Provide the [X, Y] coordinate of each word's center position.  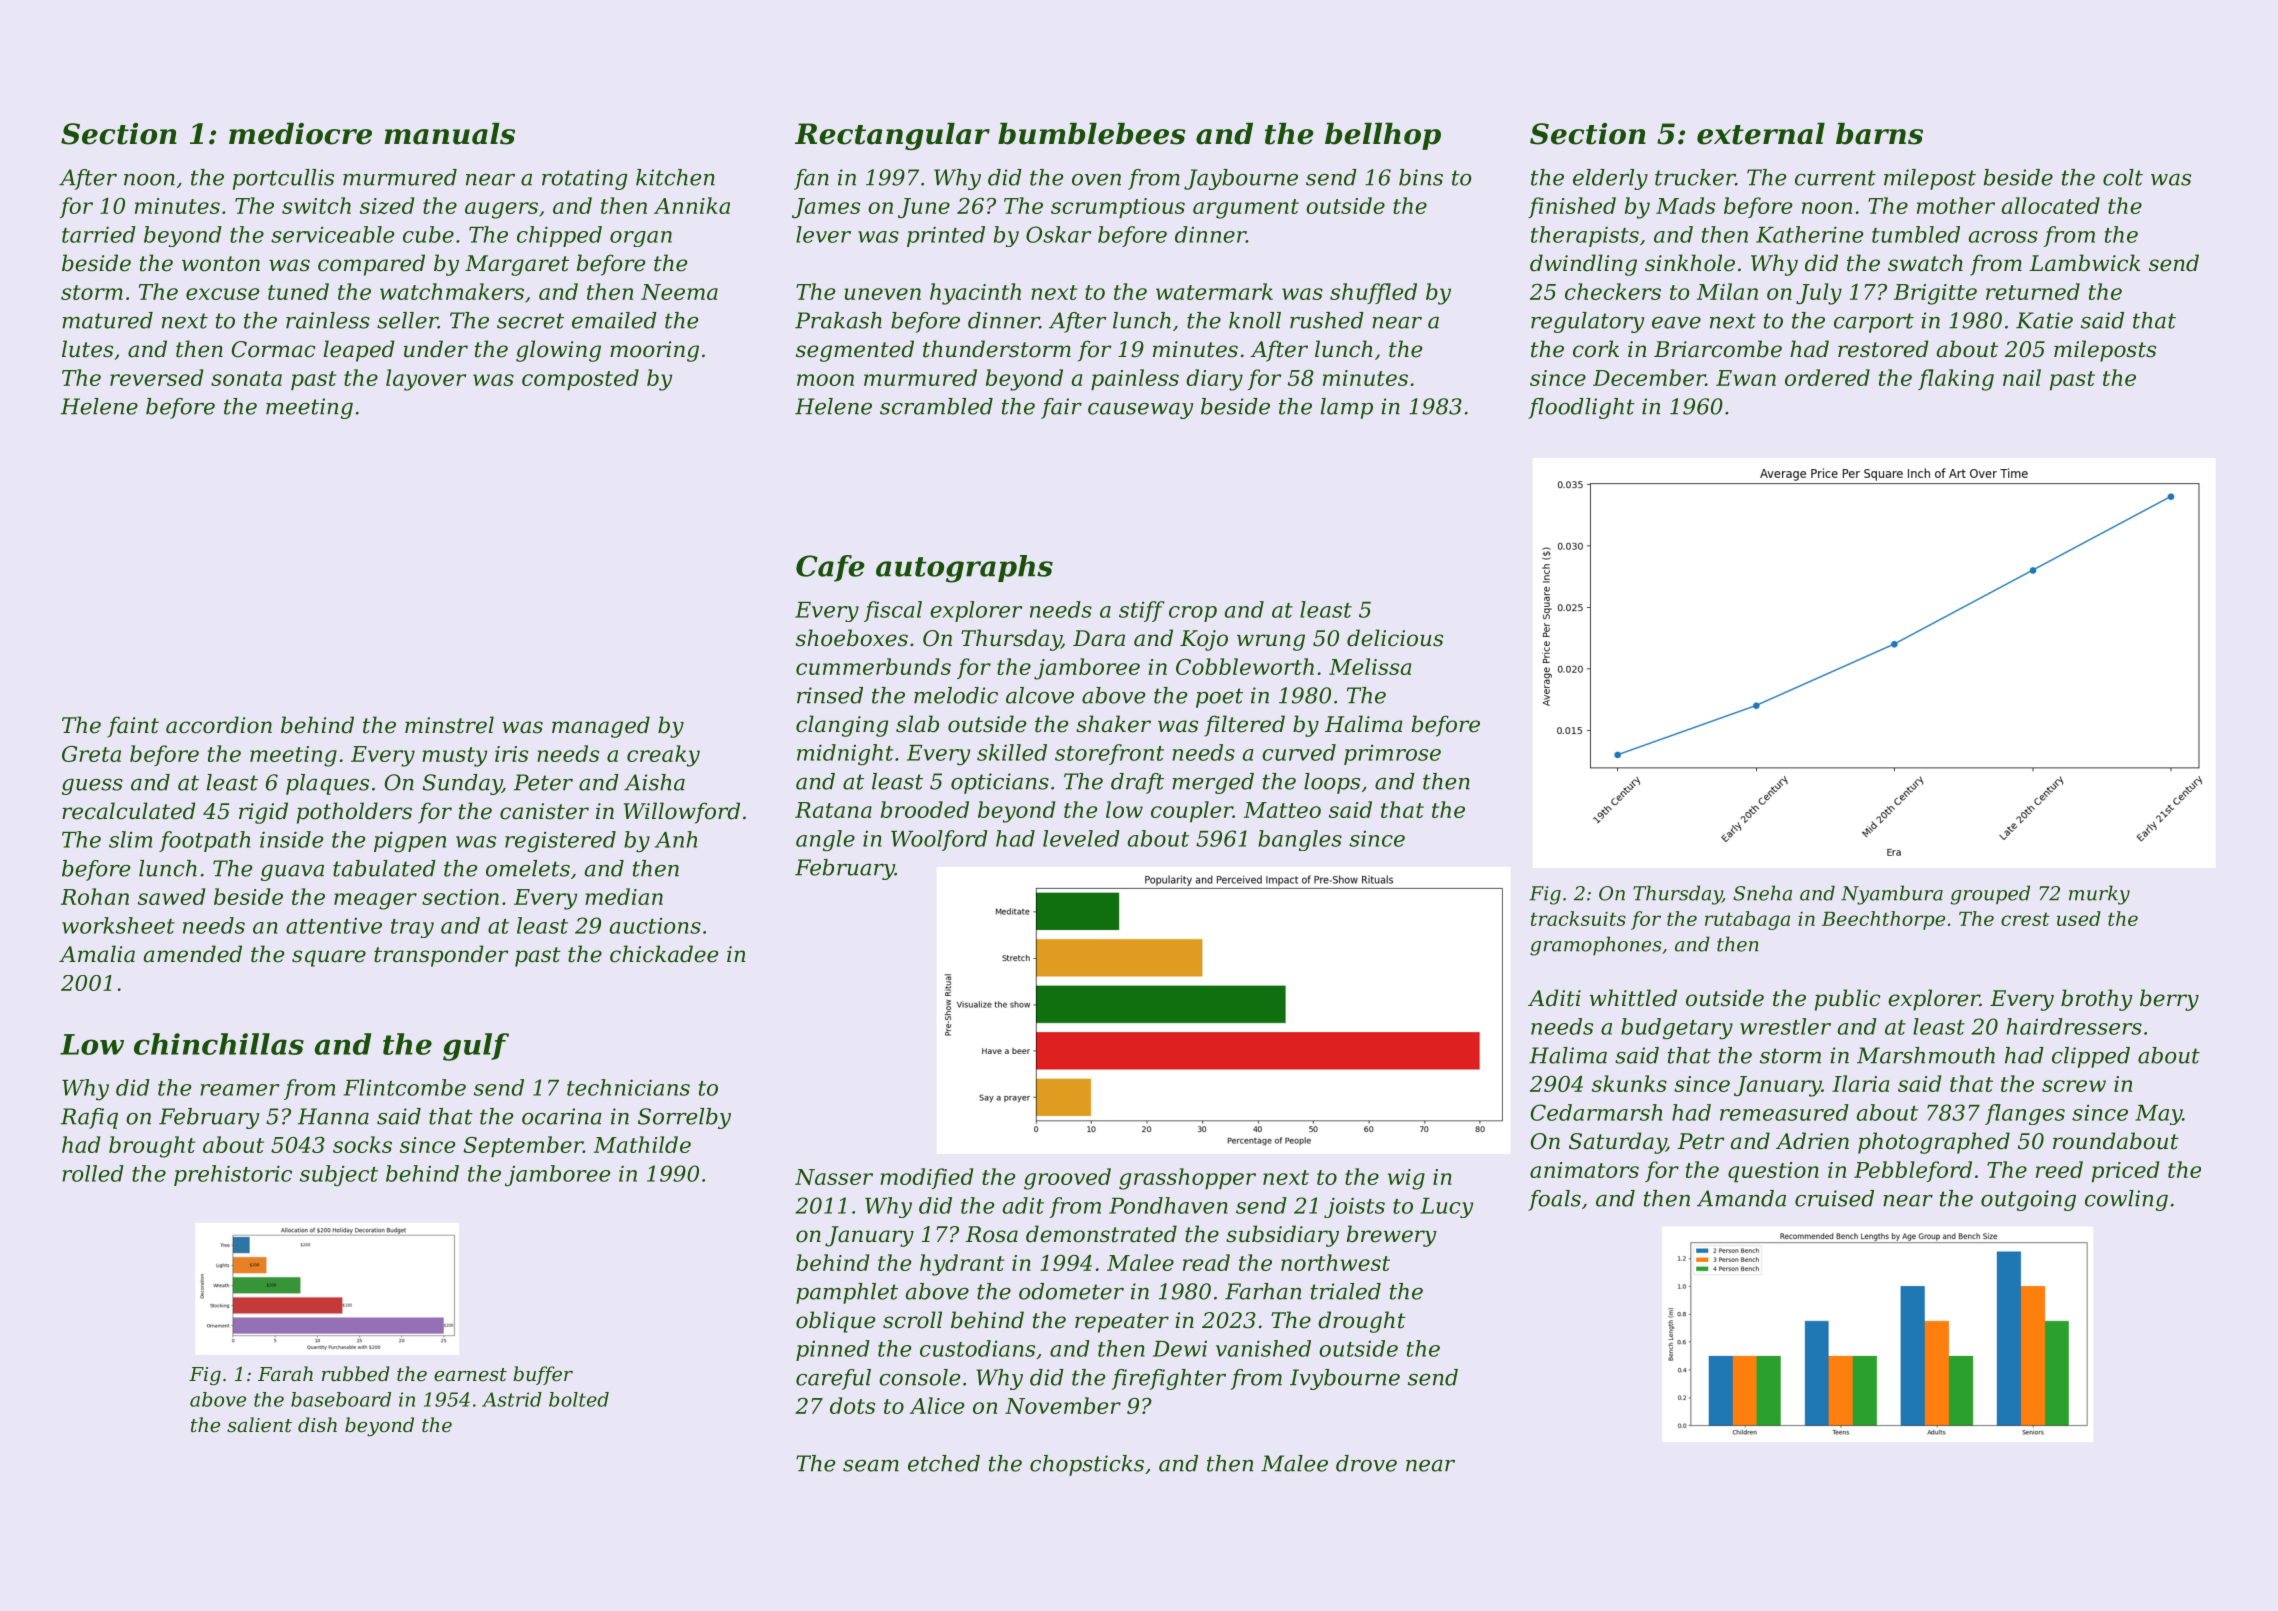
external [1761, 133]
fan [811, 179]
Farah [285, 1373]
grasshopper [1187, 1179]
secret [530, 321]
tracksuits [1578, 918]
